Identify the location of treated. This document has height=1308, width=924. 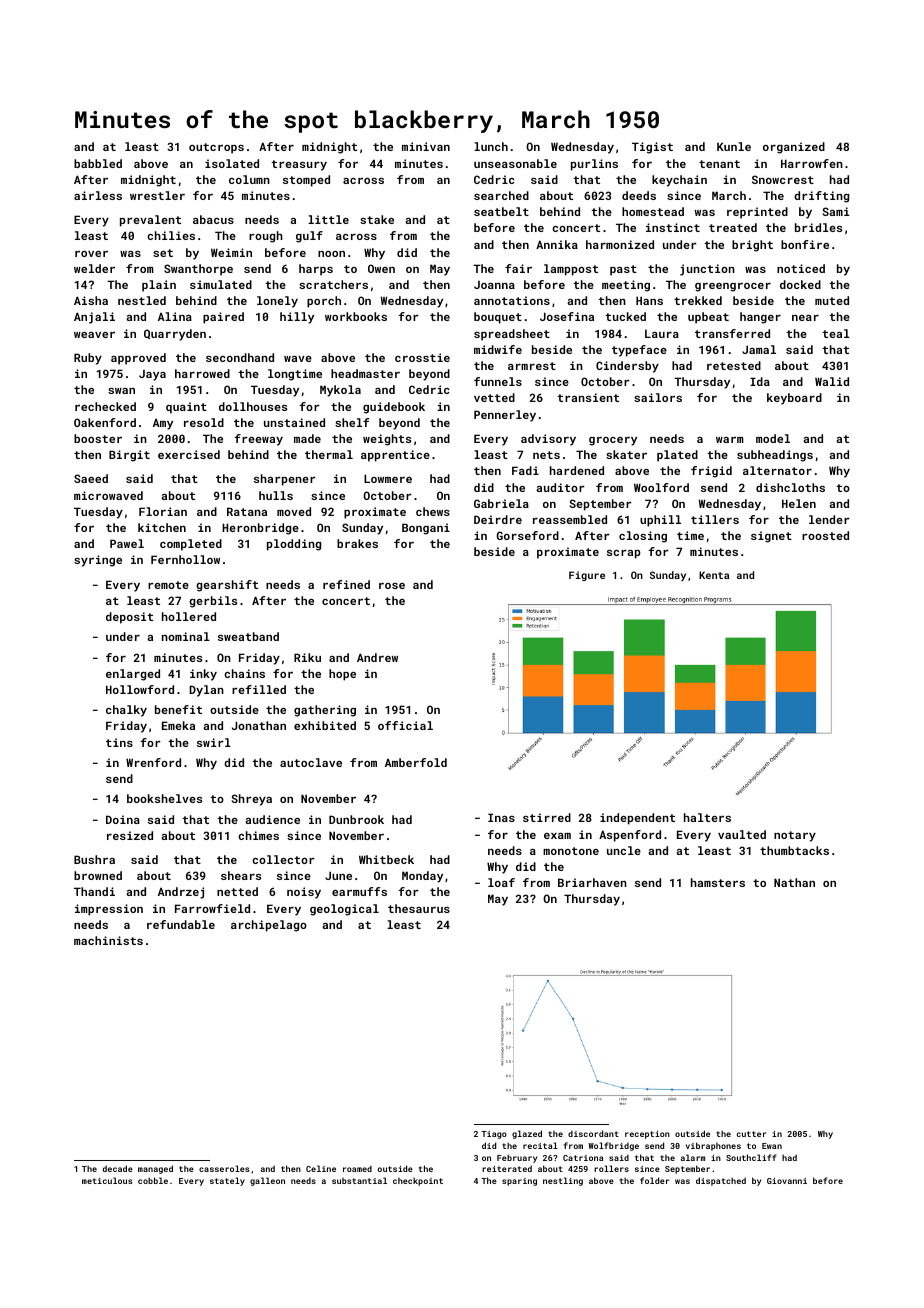
(733, 227).
